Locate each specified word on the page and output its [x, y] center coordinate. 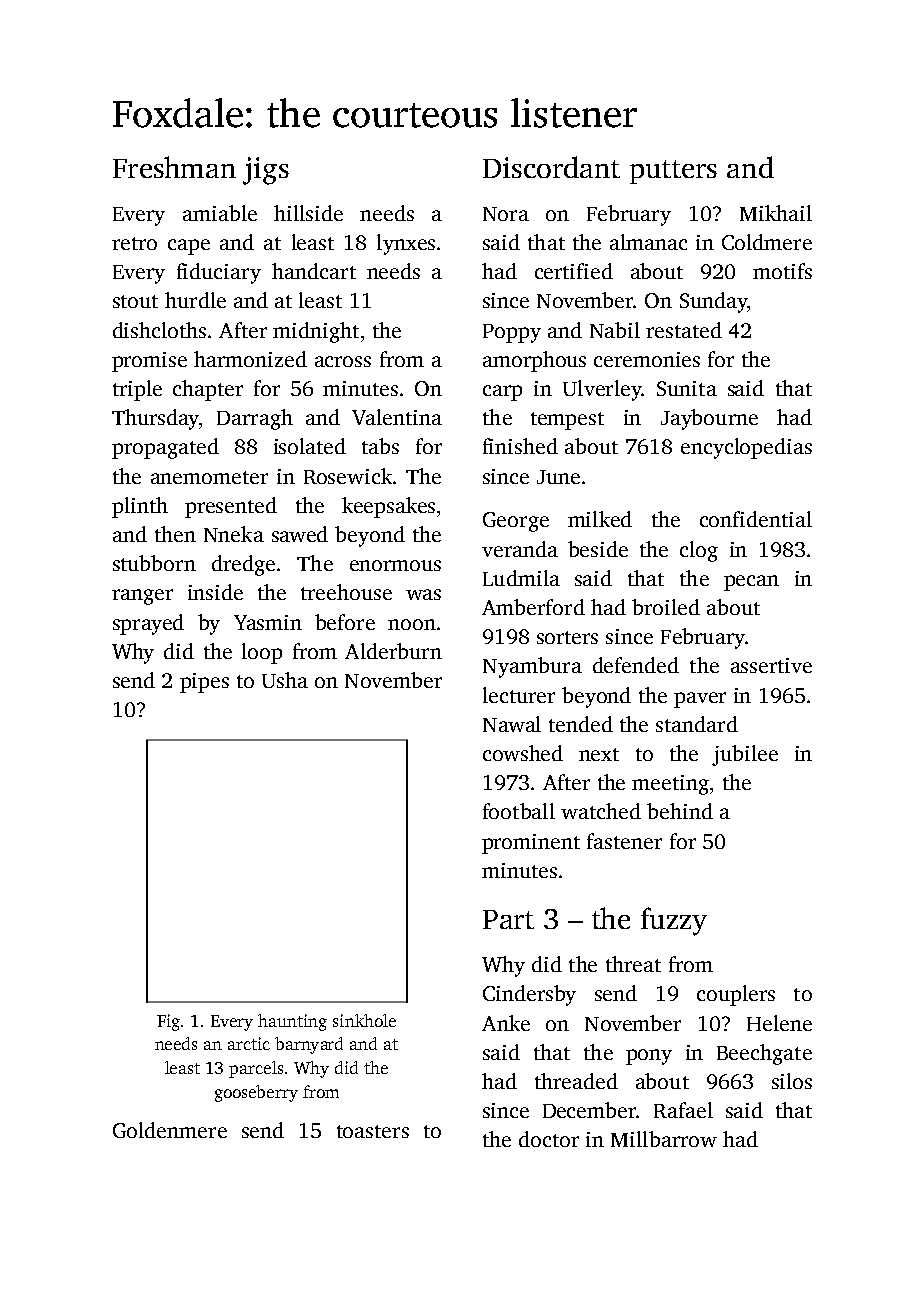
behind [680, 811]
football [519, 811]
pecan [751, 583]
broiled [666, 607]
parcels [256, 1069]
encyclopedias [746, 448]
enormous [395, 565]
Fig [168, 1022]
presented [231, 507]
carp [502, 393]
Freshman [174, 167]
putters [673, 172]
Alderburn [393, 651]
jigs [266, 171]
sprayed [148, 624]
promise [149, 362]
